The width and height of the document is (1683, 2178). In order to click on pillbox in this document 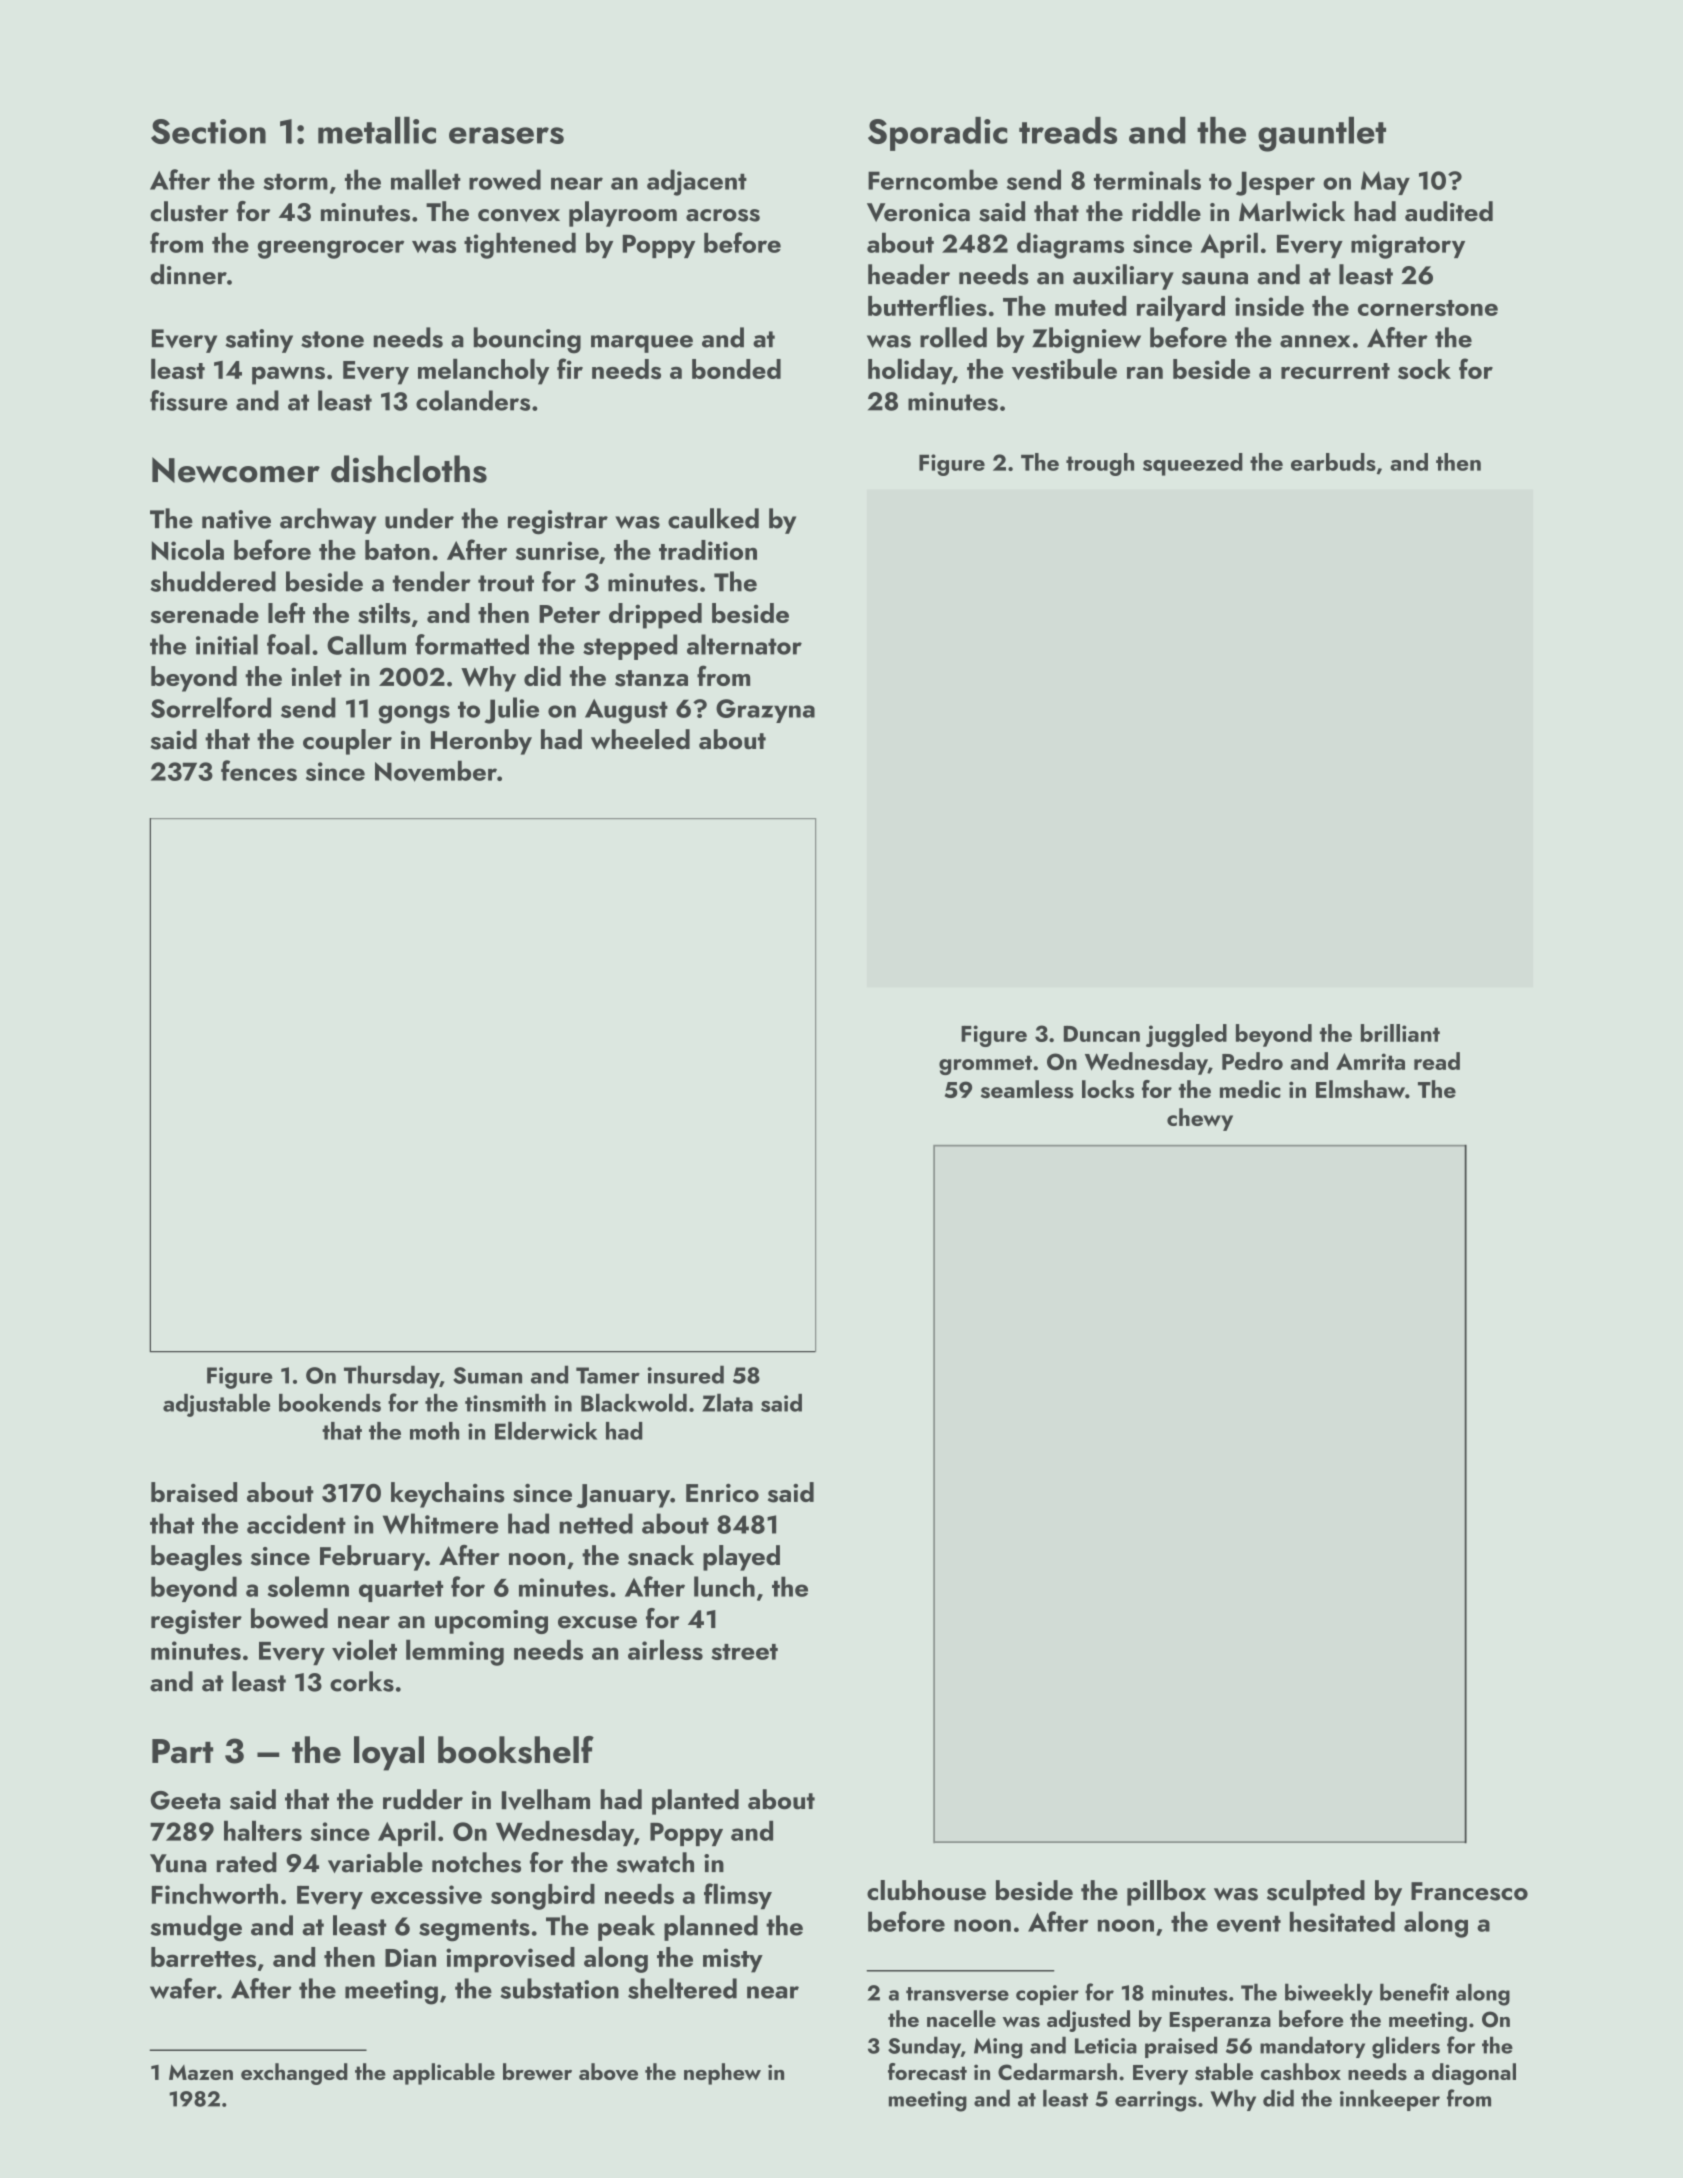, I will do `click(1166, 1893)`.
